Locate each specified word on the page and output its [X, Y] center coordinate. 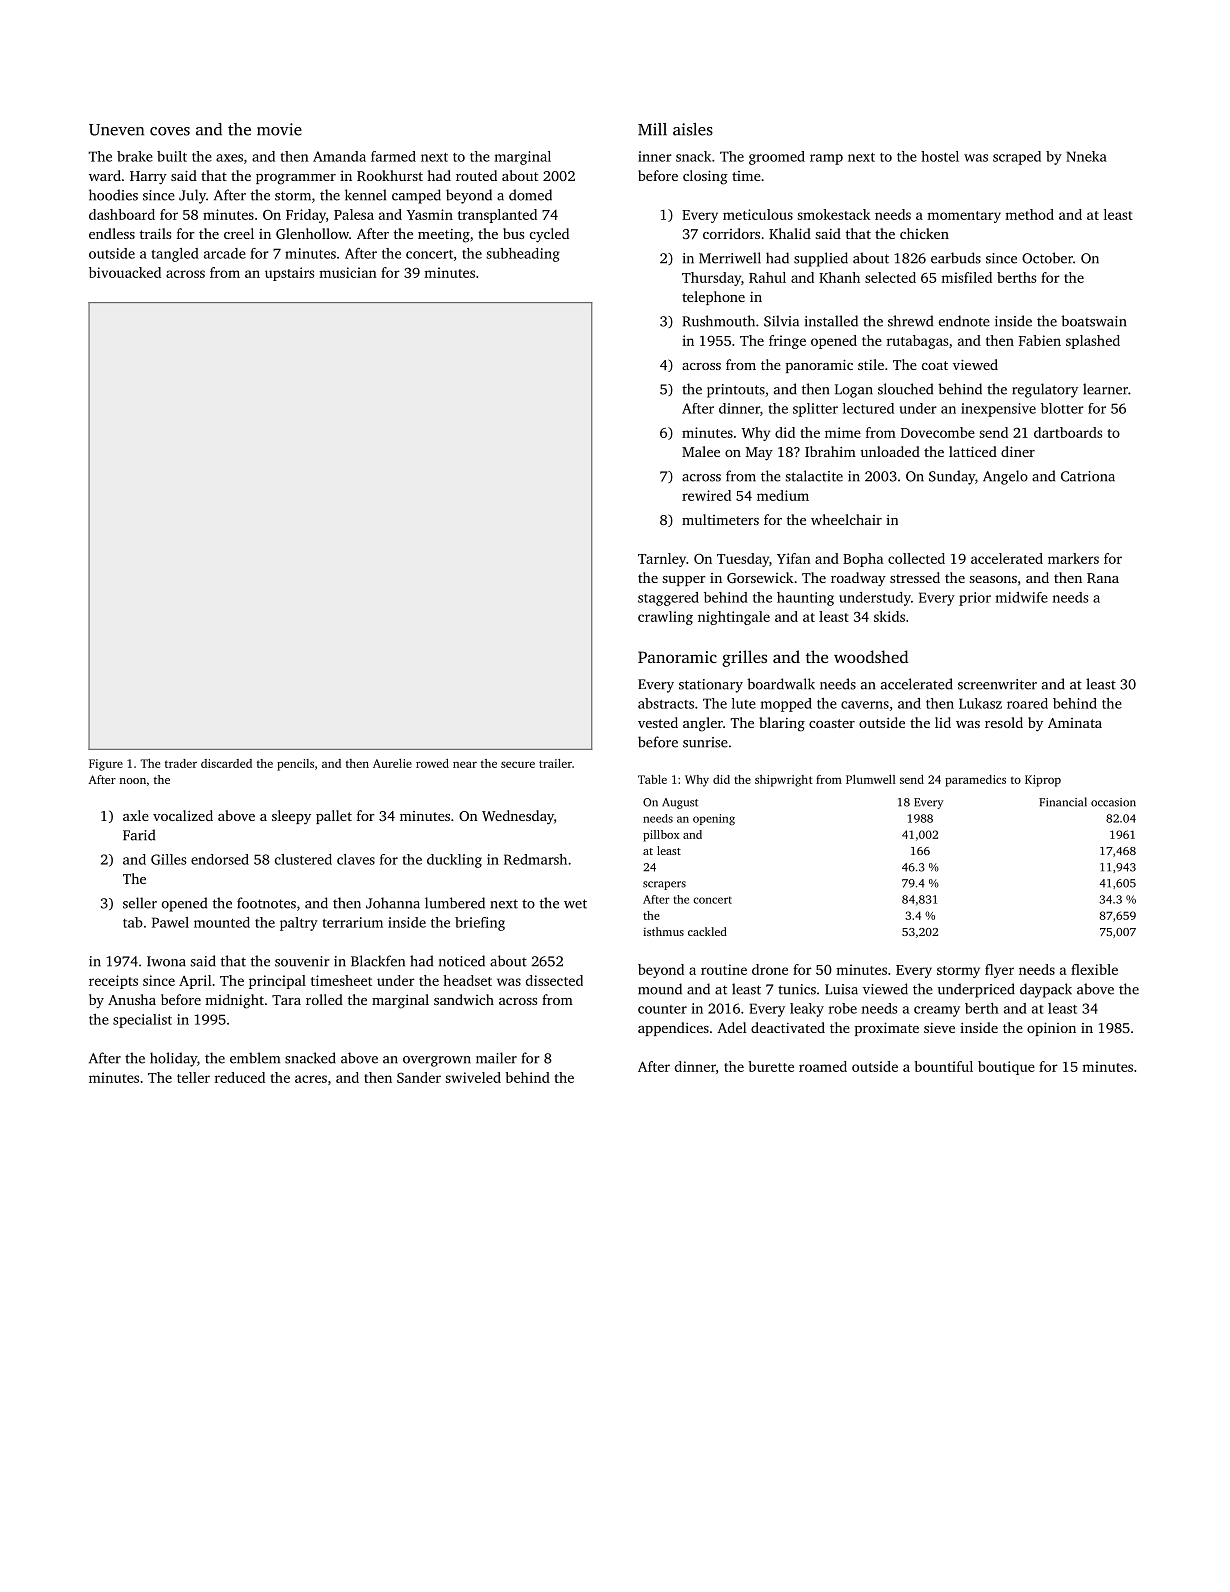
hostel [940, 156]
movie [279, 129]
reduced [240, 1077]
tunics [797, 989]
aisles [693, 129]
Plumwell [871, 779]
